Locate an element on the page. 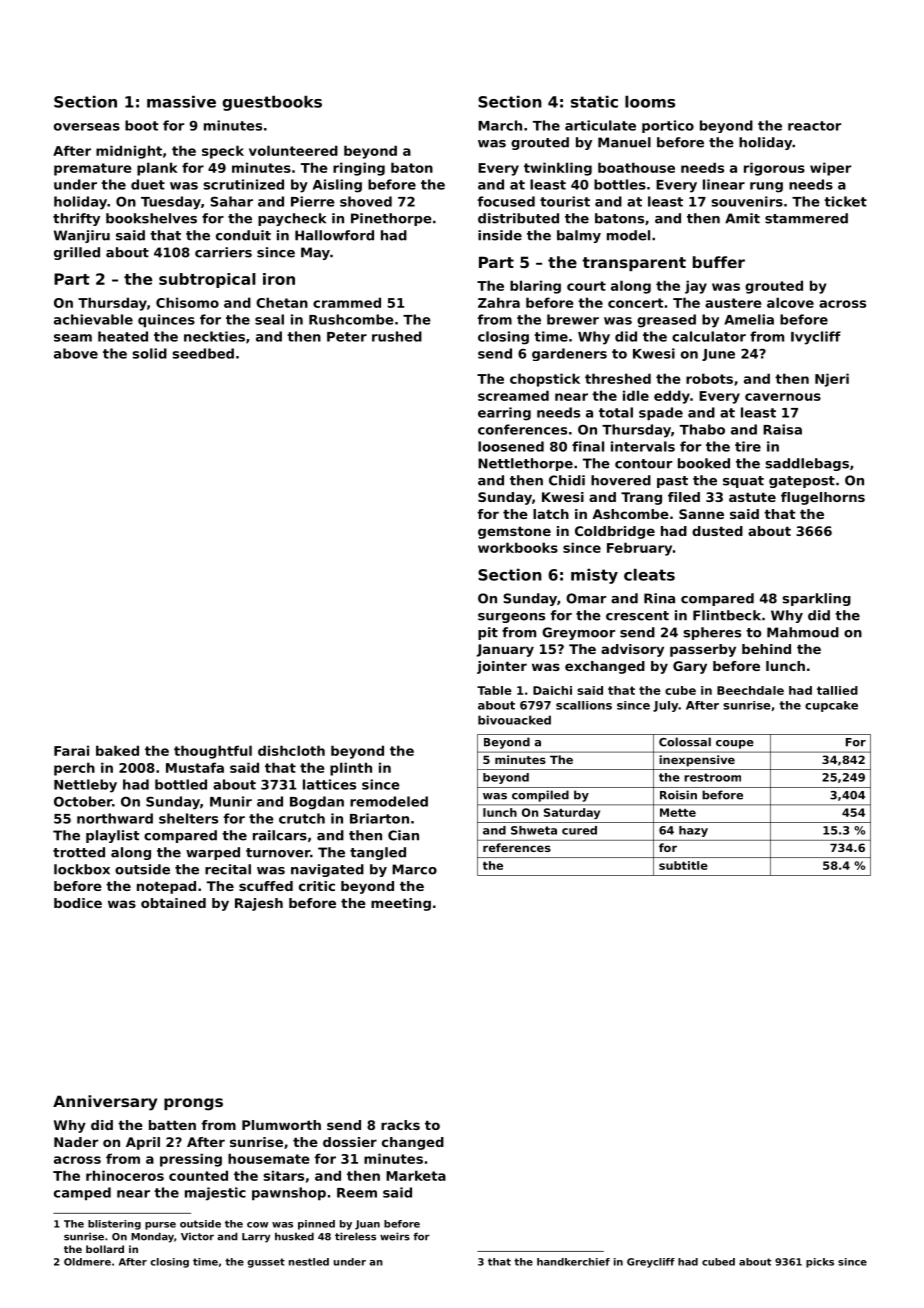 This document has height=1308, width=924. Nader is located at coordinates (76, 1142).
